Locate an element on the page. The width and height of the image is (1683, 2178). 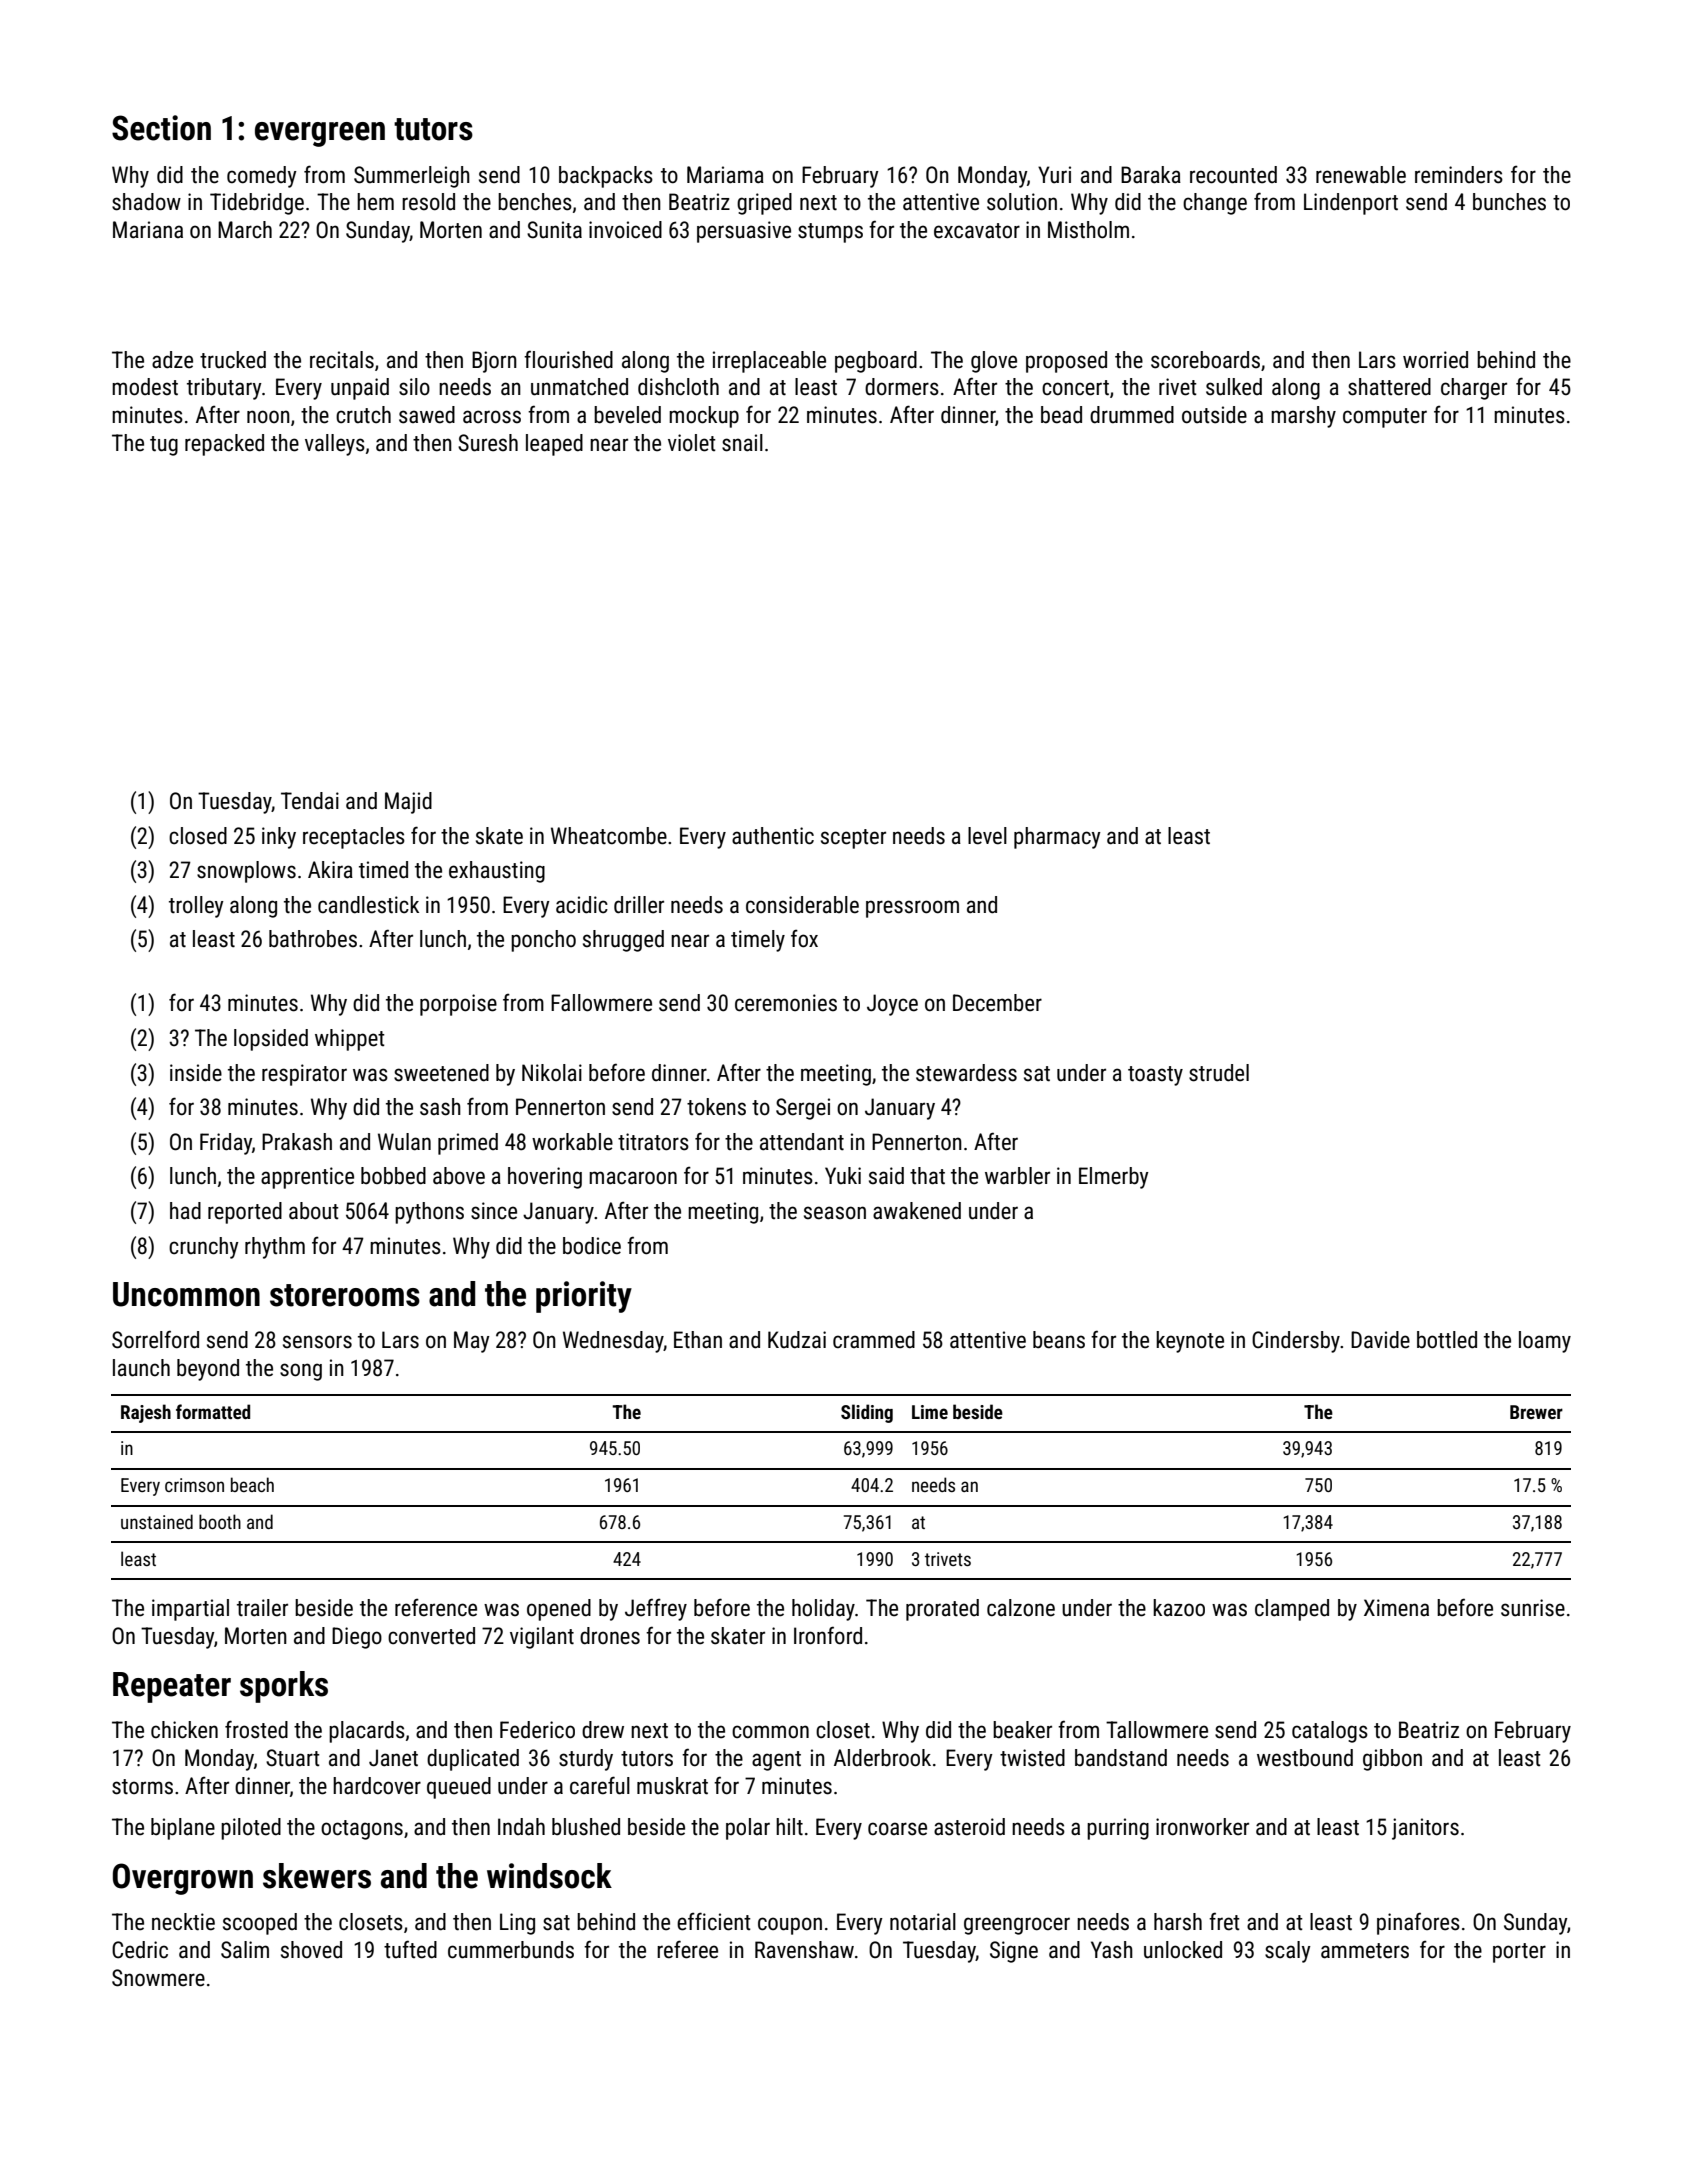
necktie is located at coordinates (183, 1922).
